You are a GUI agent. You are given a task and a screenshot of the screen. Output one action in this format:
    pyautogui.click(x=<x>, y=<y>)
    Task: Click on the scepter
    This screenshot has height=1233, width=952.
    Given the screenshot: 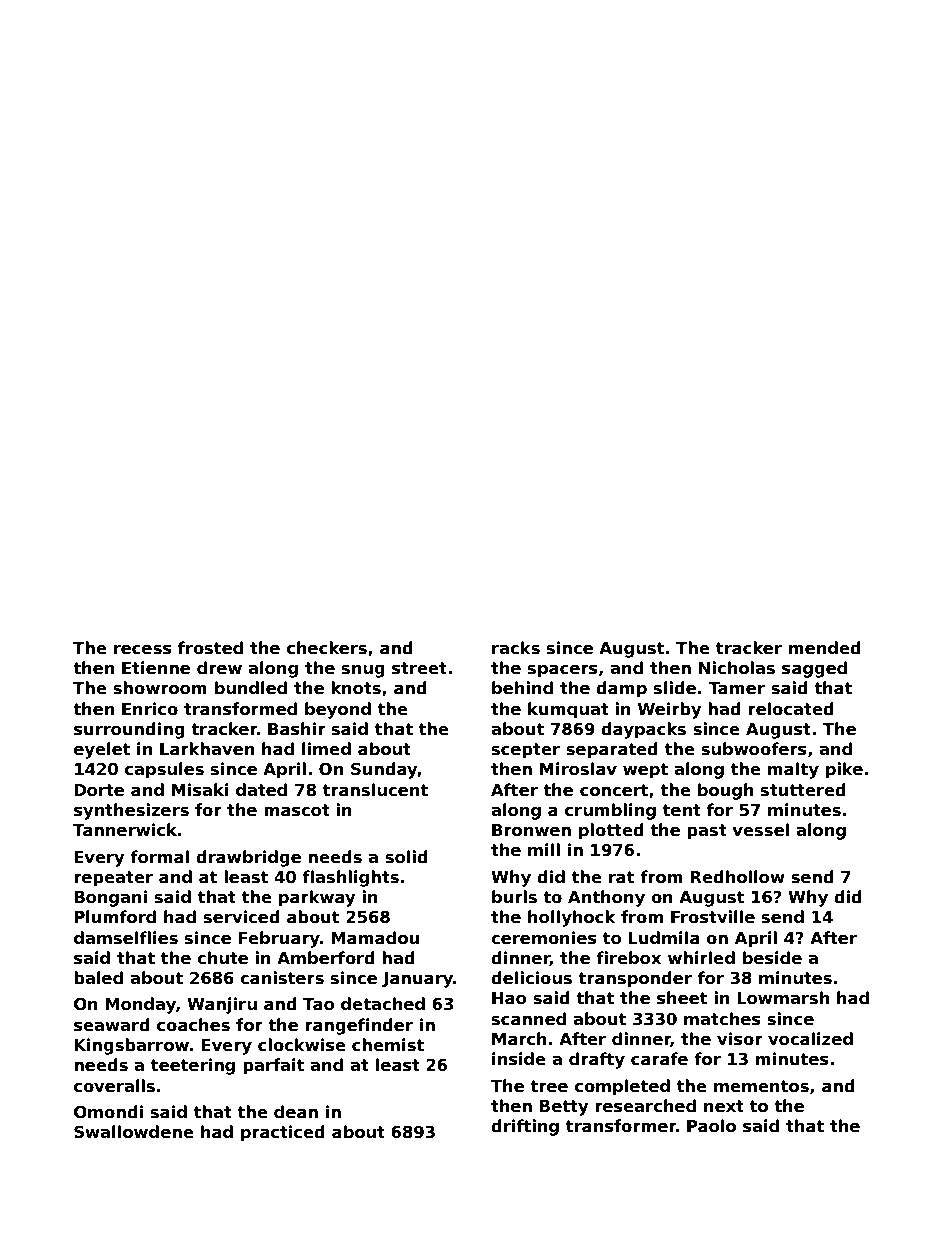 What is the action you would take?
    pyautogui.click(x=526, y=751)
